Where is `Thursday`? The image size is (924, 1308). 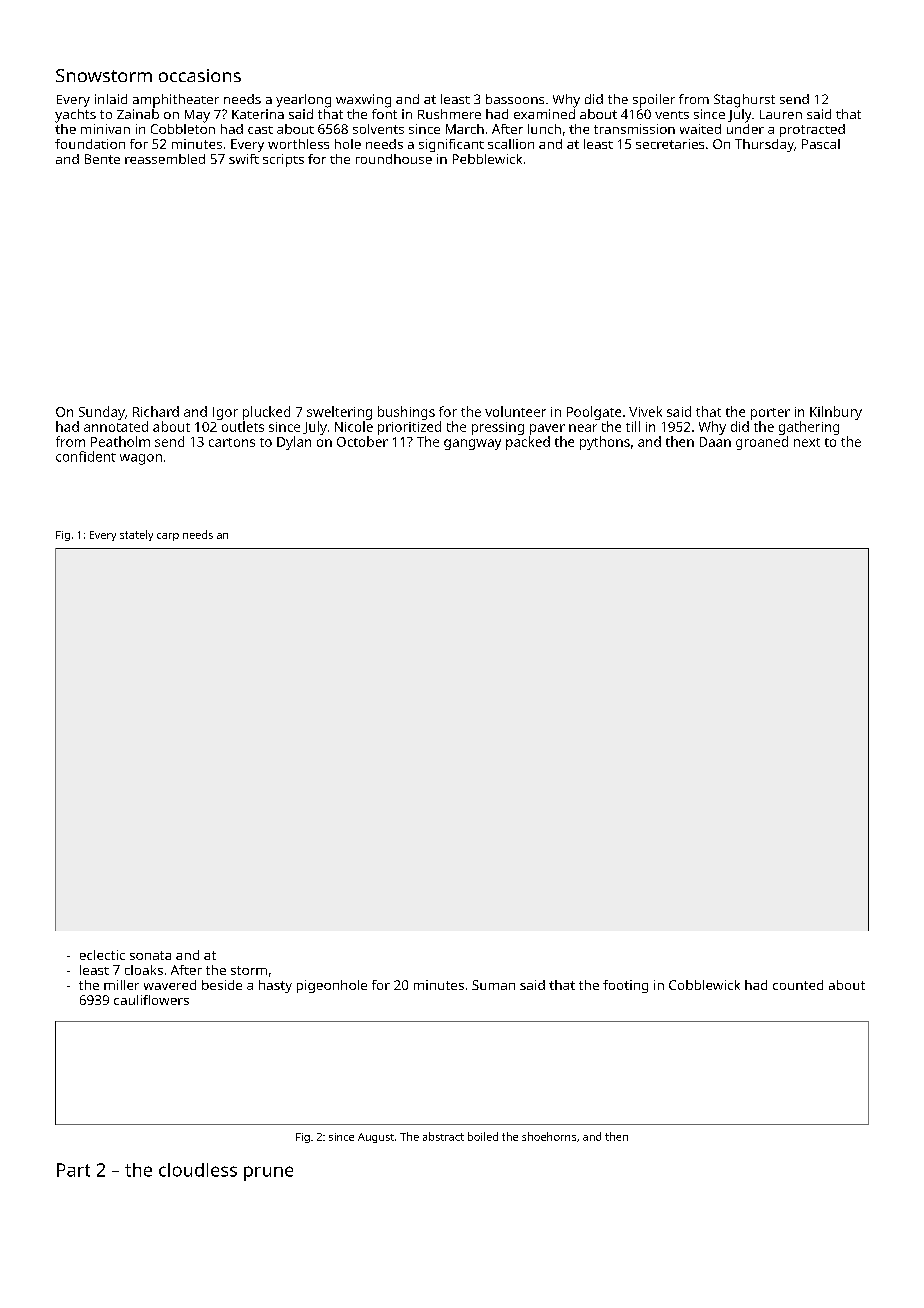 Thursday is located at coordinates (764, 145).
